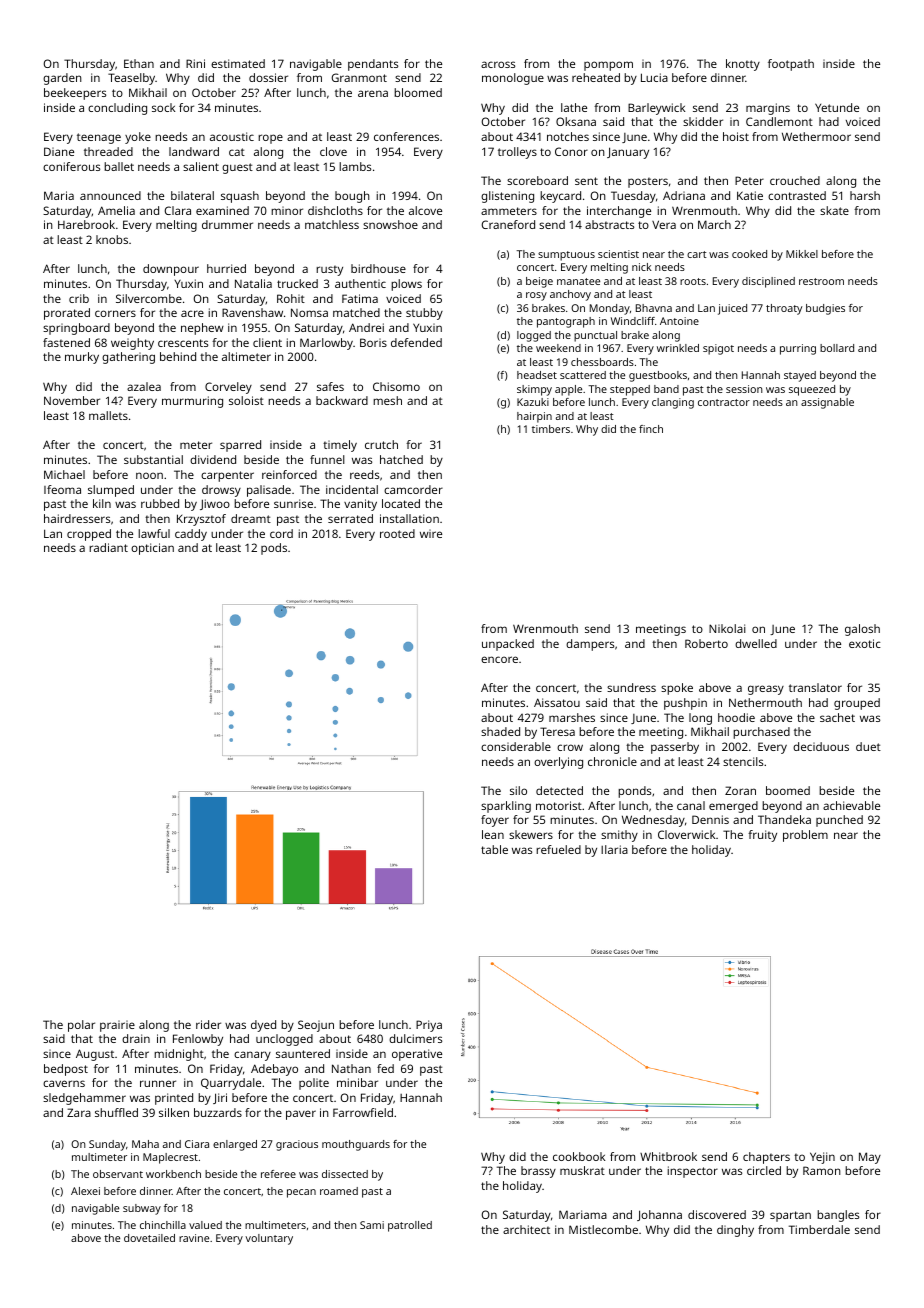  I want to click on Zara, so click(79, 1112).
